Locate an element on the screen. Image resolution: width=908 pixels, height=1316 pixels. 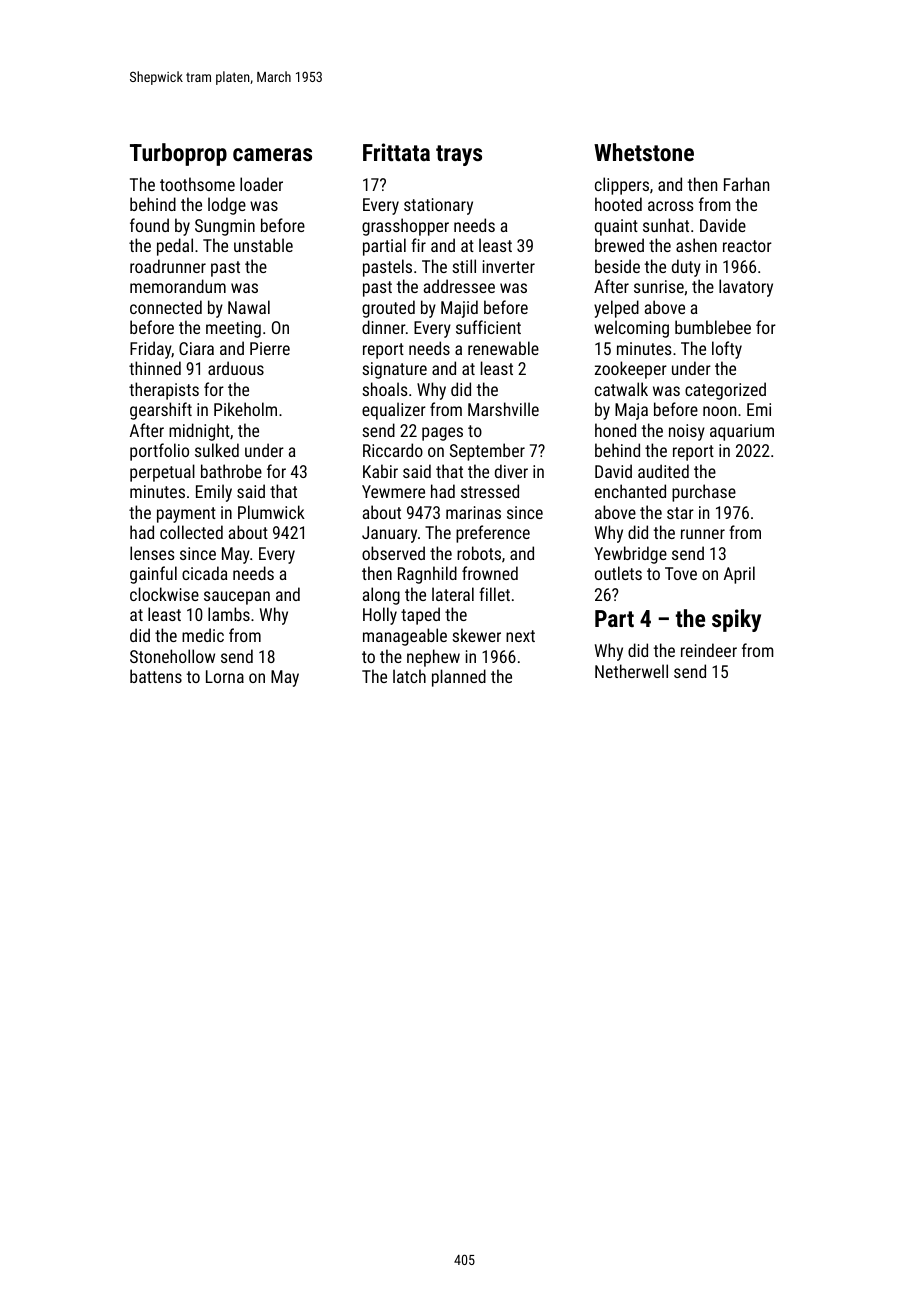
Lorna is located at coordinates (225, 676).
